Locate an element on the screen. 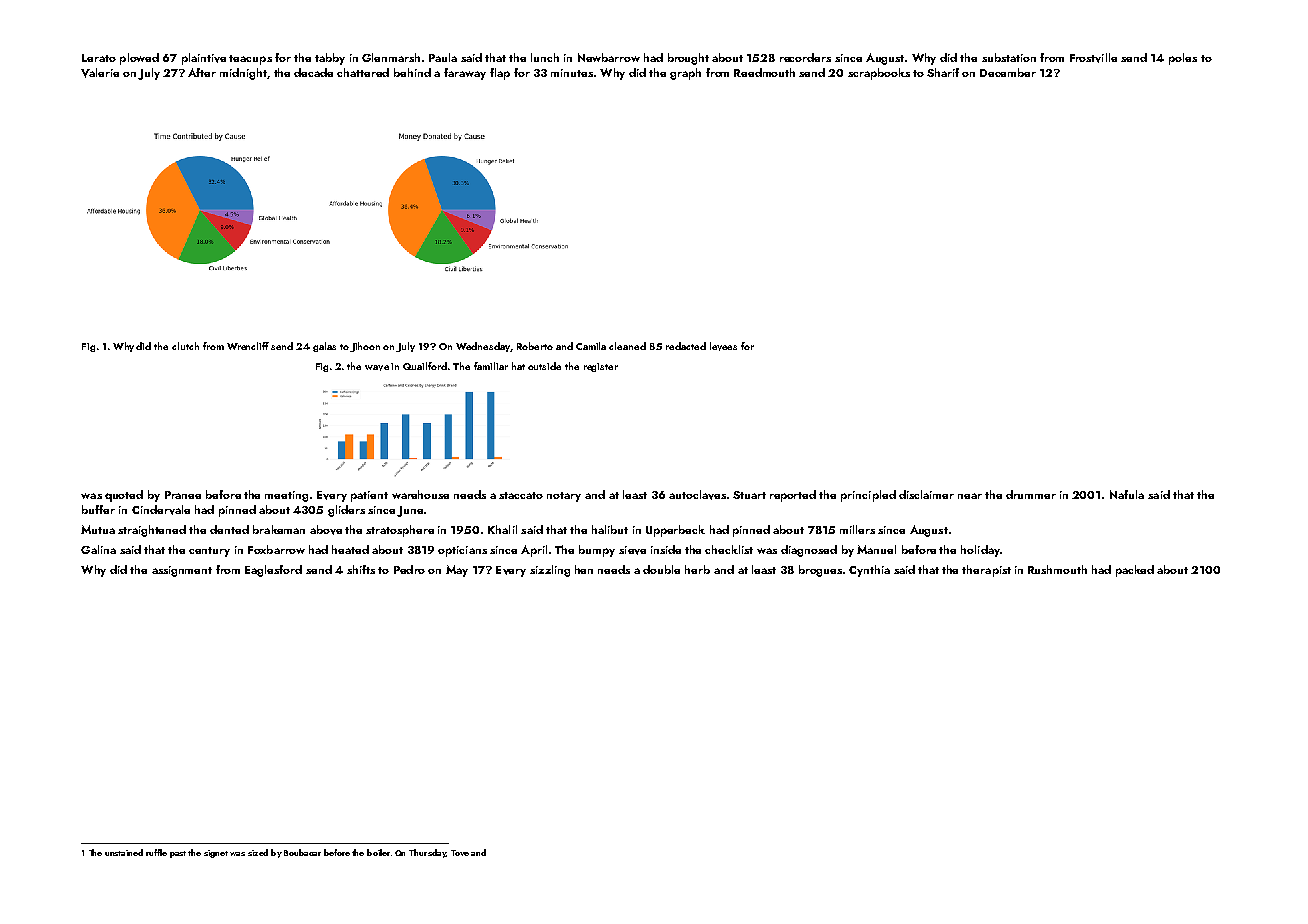 The image size is (1308, 924). Boubacar is located at coordinates (302, 852).
